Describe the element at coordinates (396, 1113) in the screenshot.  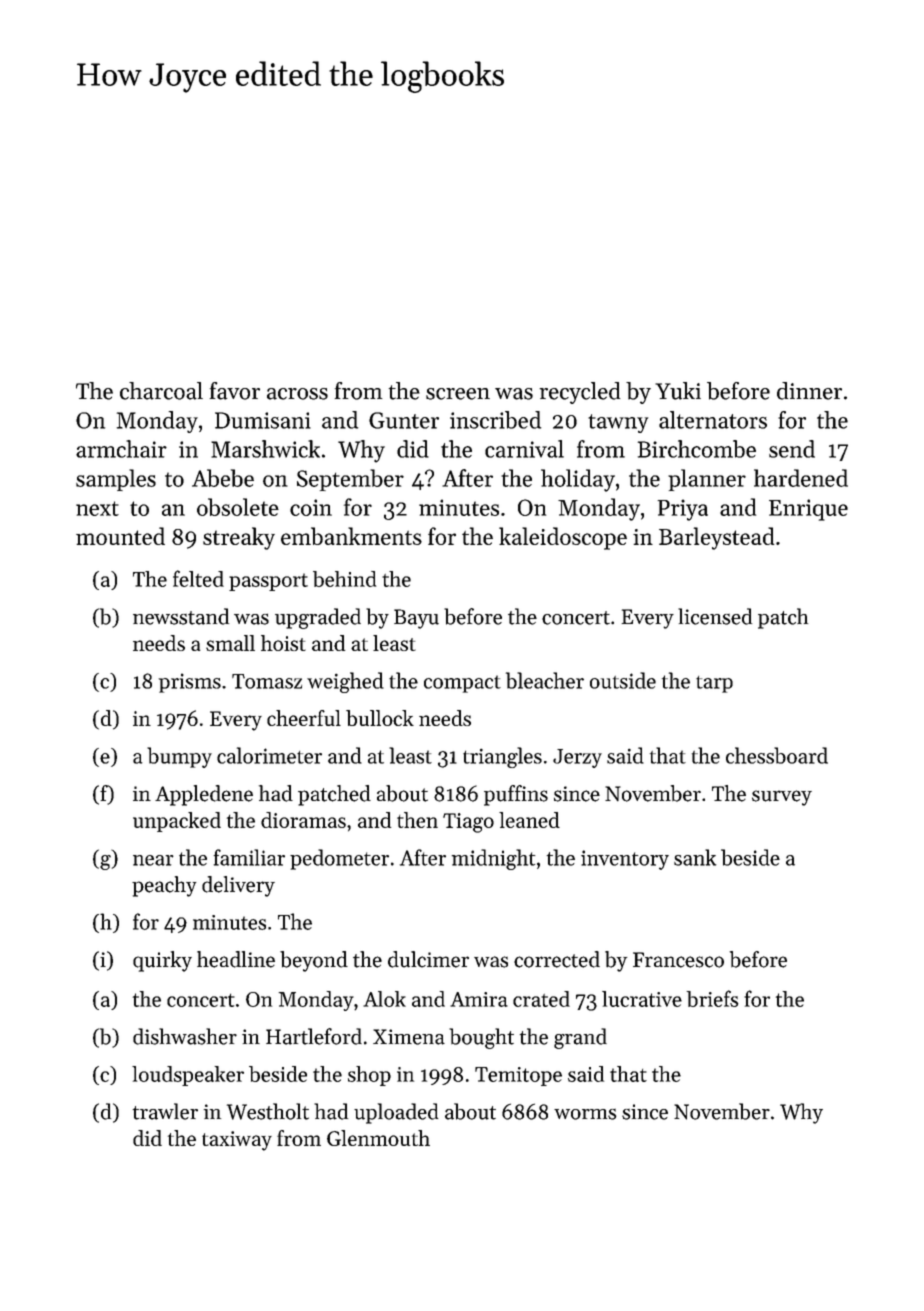
I see `uploaded` at that location.
